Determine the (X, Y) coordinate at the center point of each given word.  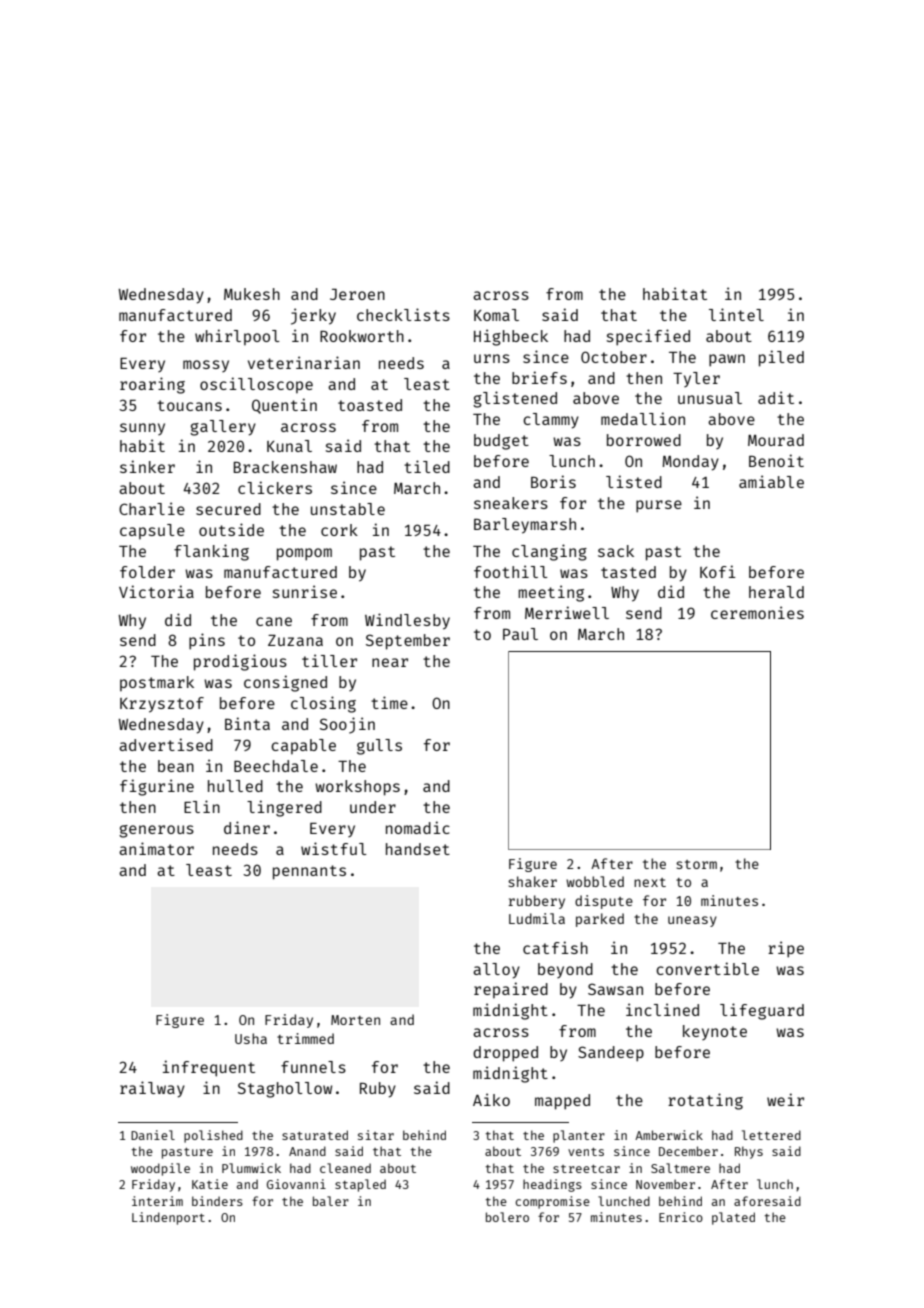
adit (776, 397)
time (389, 702)
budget (501, 442)
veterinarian (304, 362)
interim (157, 1201)
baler (331, 1201)
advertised (166, 744)
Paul (520, 634)
